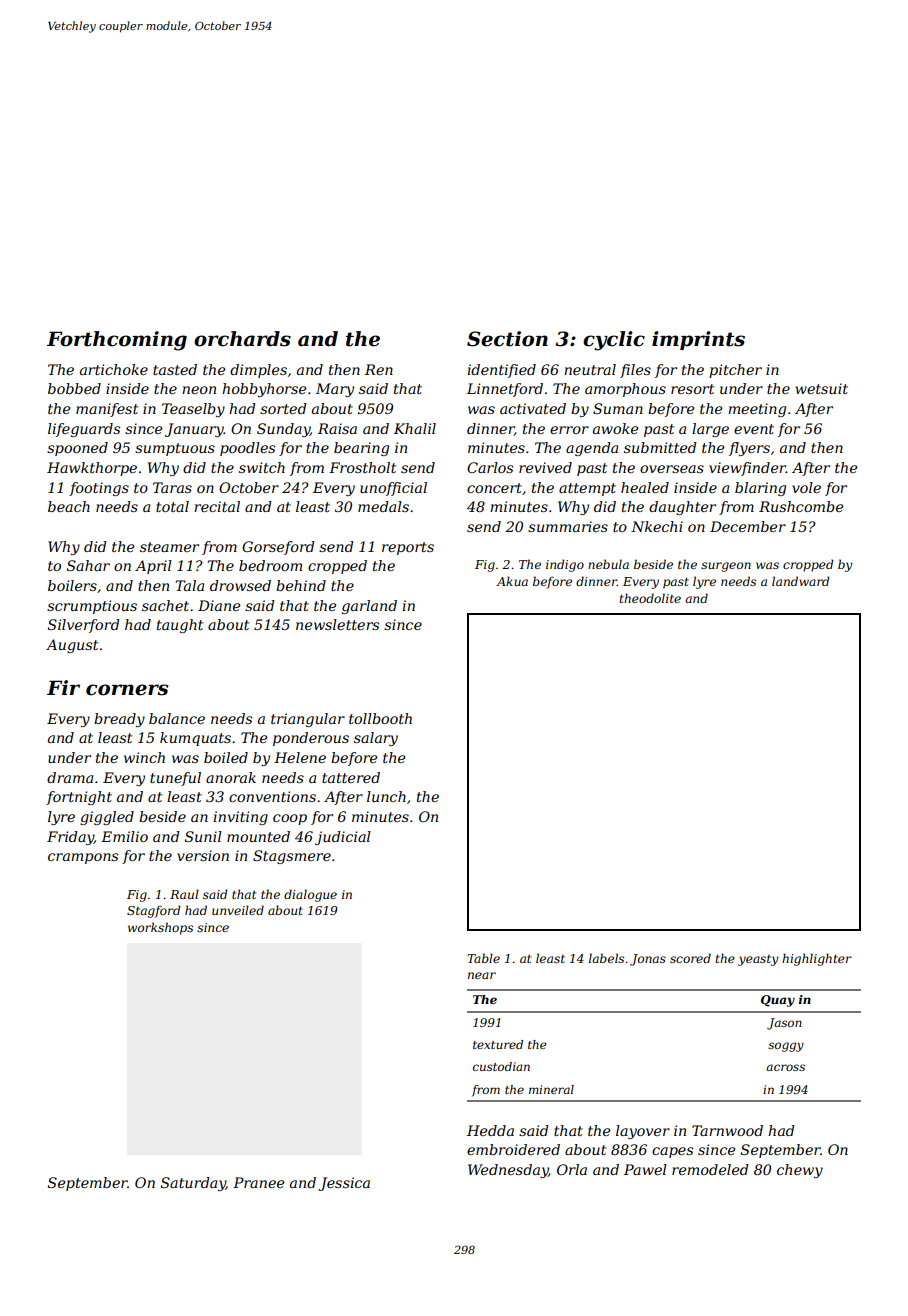 This screenshot has height=1316, width=908. I want to click on landward, so click(801, 581).
